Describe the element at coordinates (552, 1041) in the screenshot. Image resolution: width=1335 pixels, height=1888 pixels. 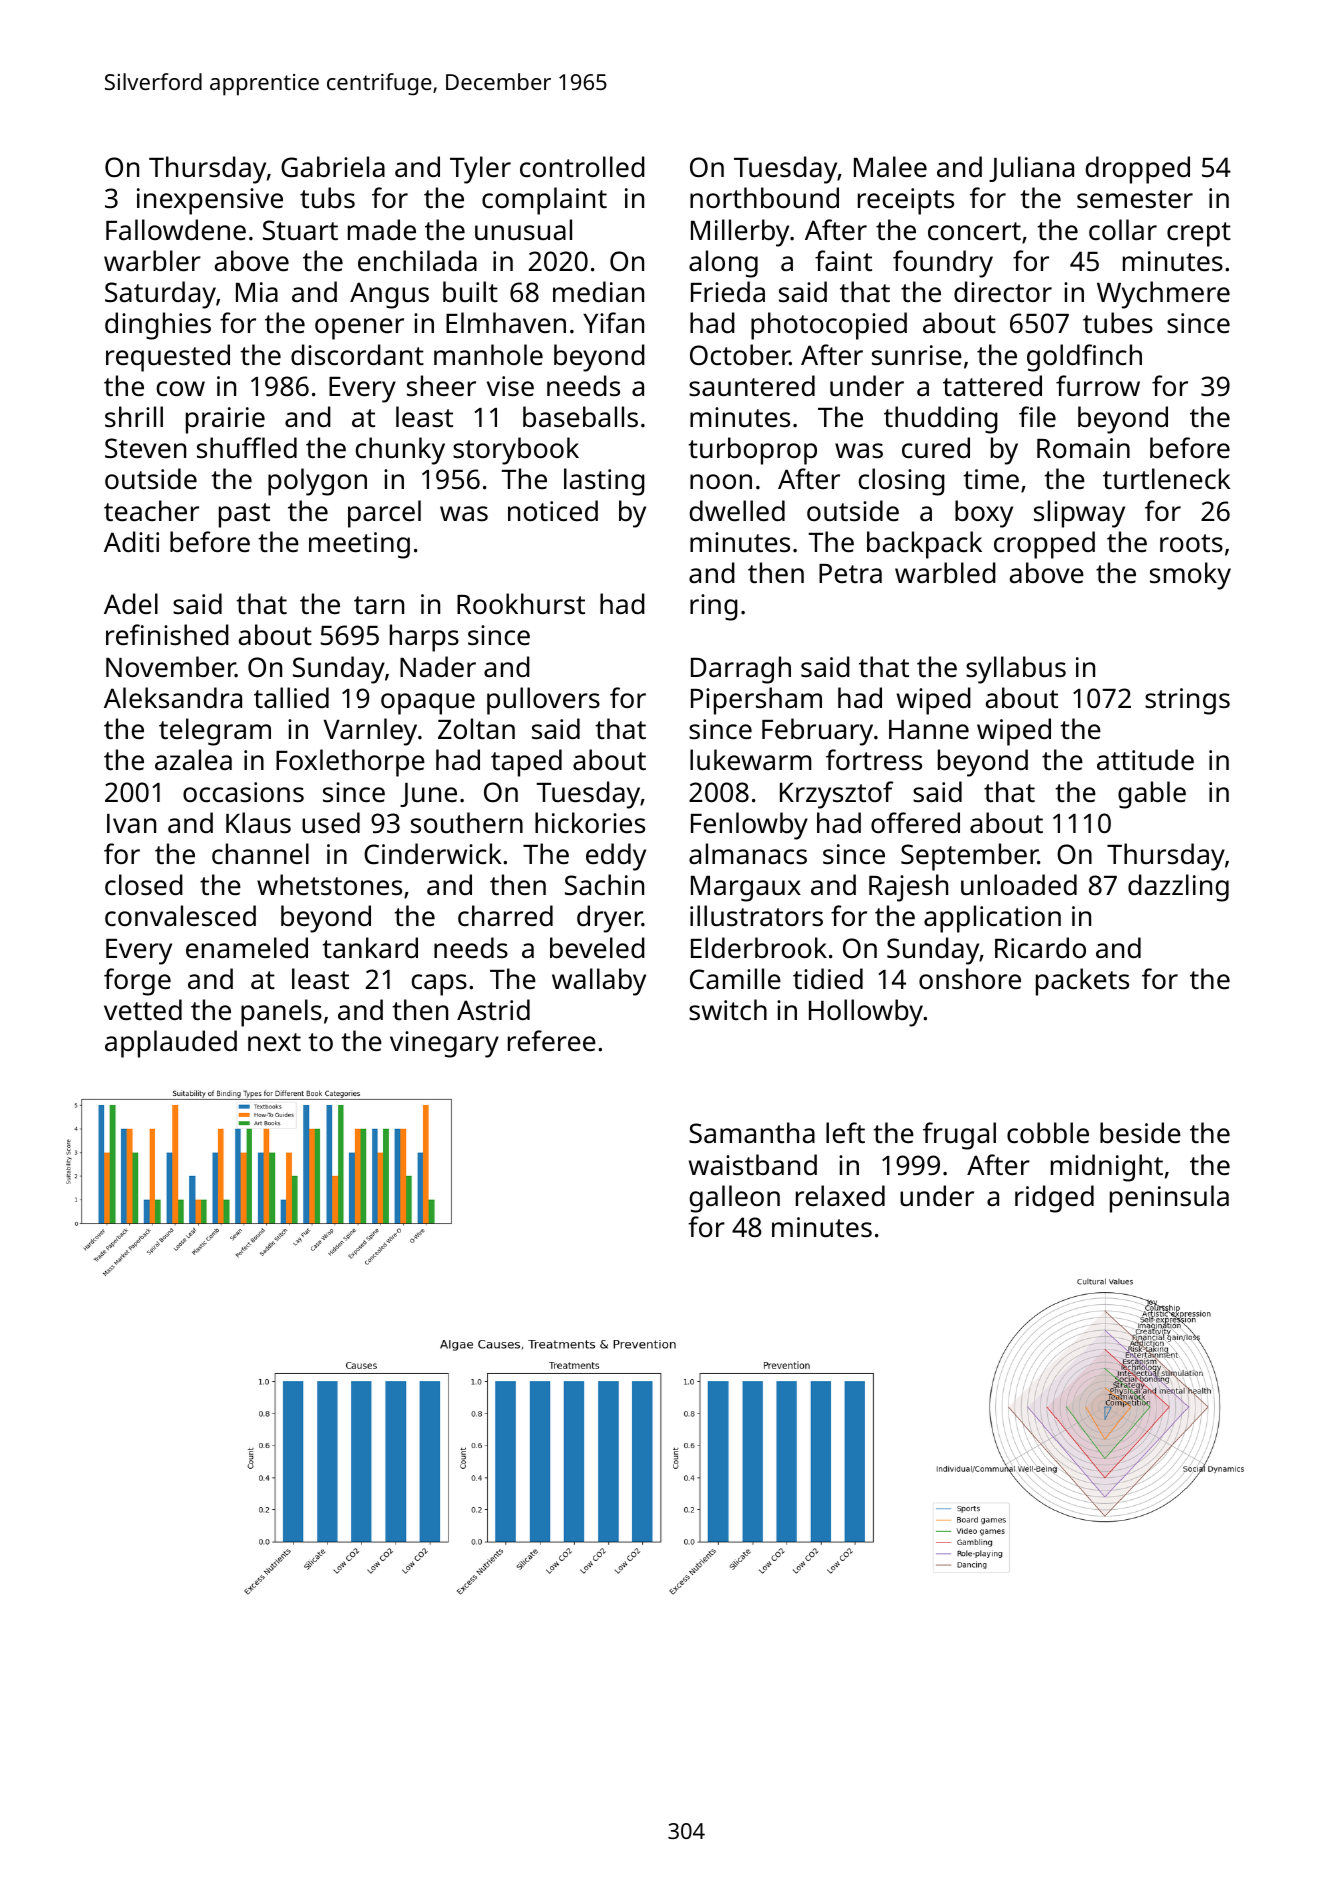
I see `referee` at that location.
